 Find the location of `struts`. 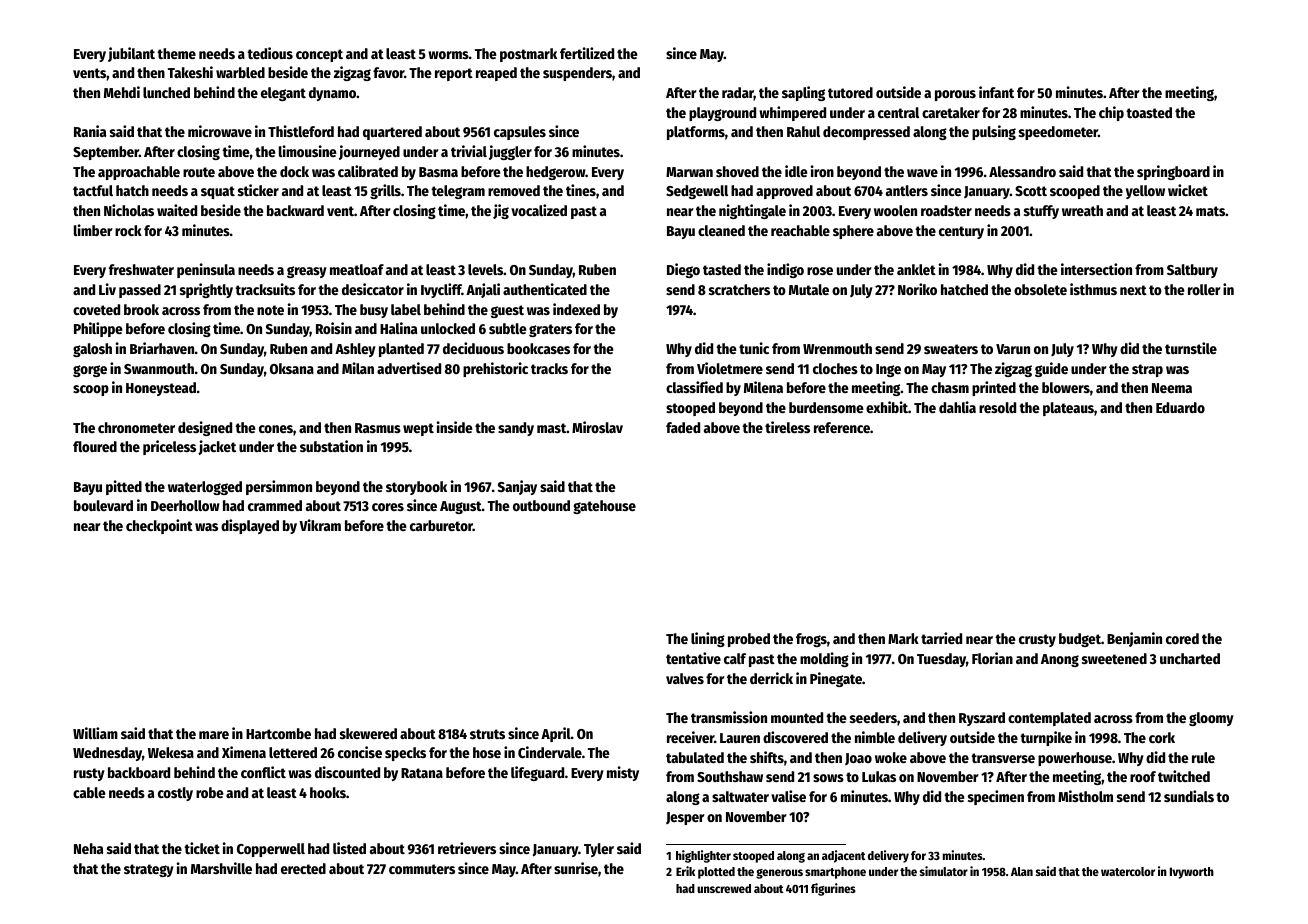

struts is located at coordinates (487, 734).
